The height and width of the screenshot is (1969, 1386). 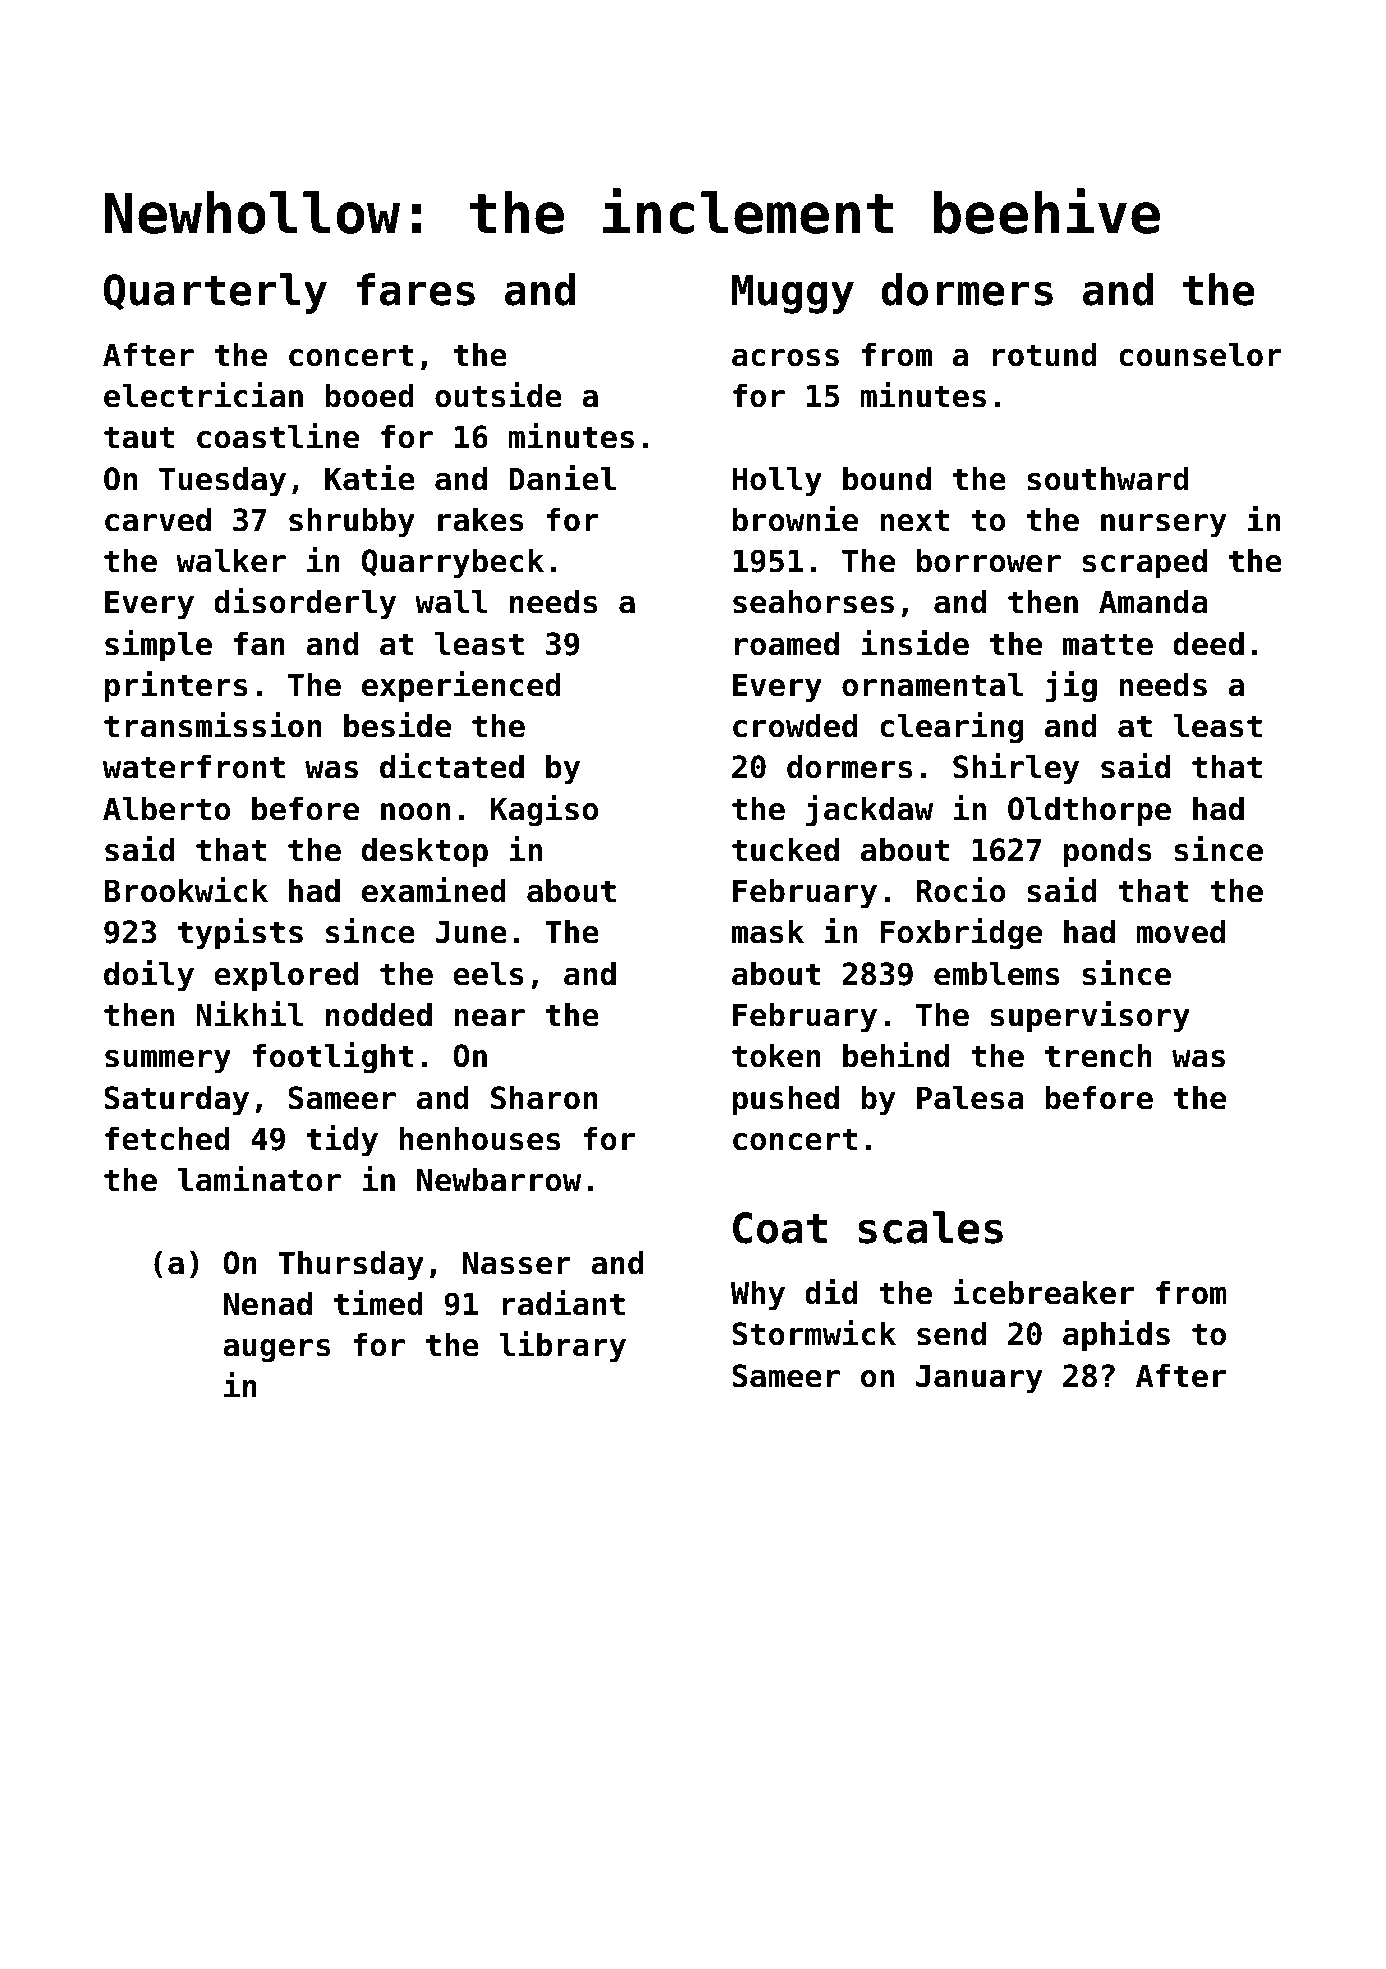 What do you see at coordinates (215, 293) in the screenshot?
I see `Quarterly` at bounding box center [215, 293].
